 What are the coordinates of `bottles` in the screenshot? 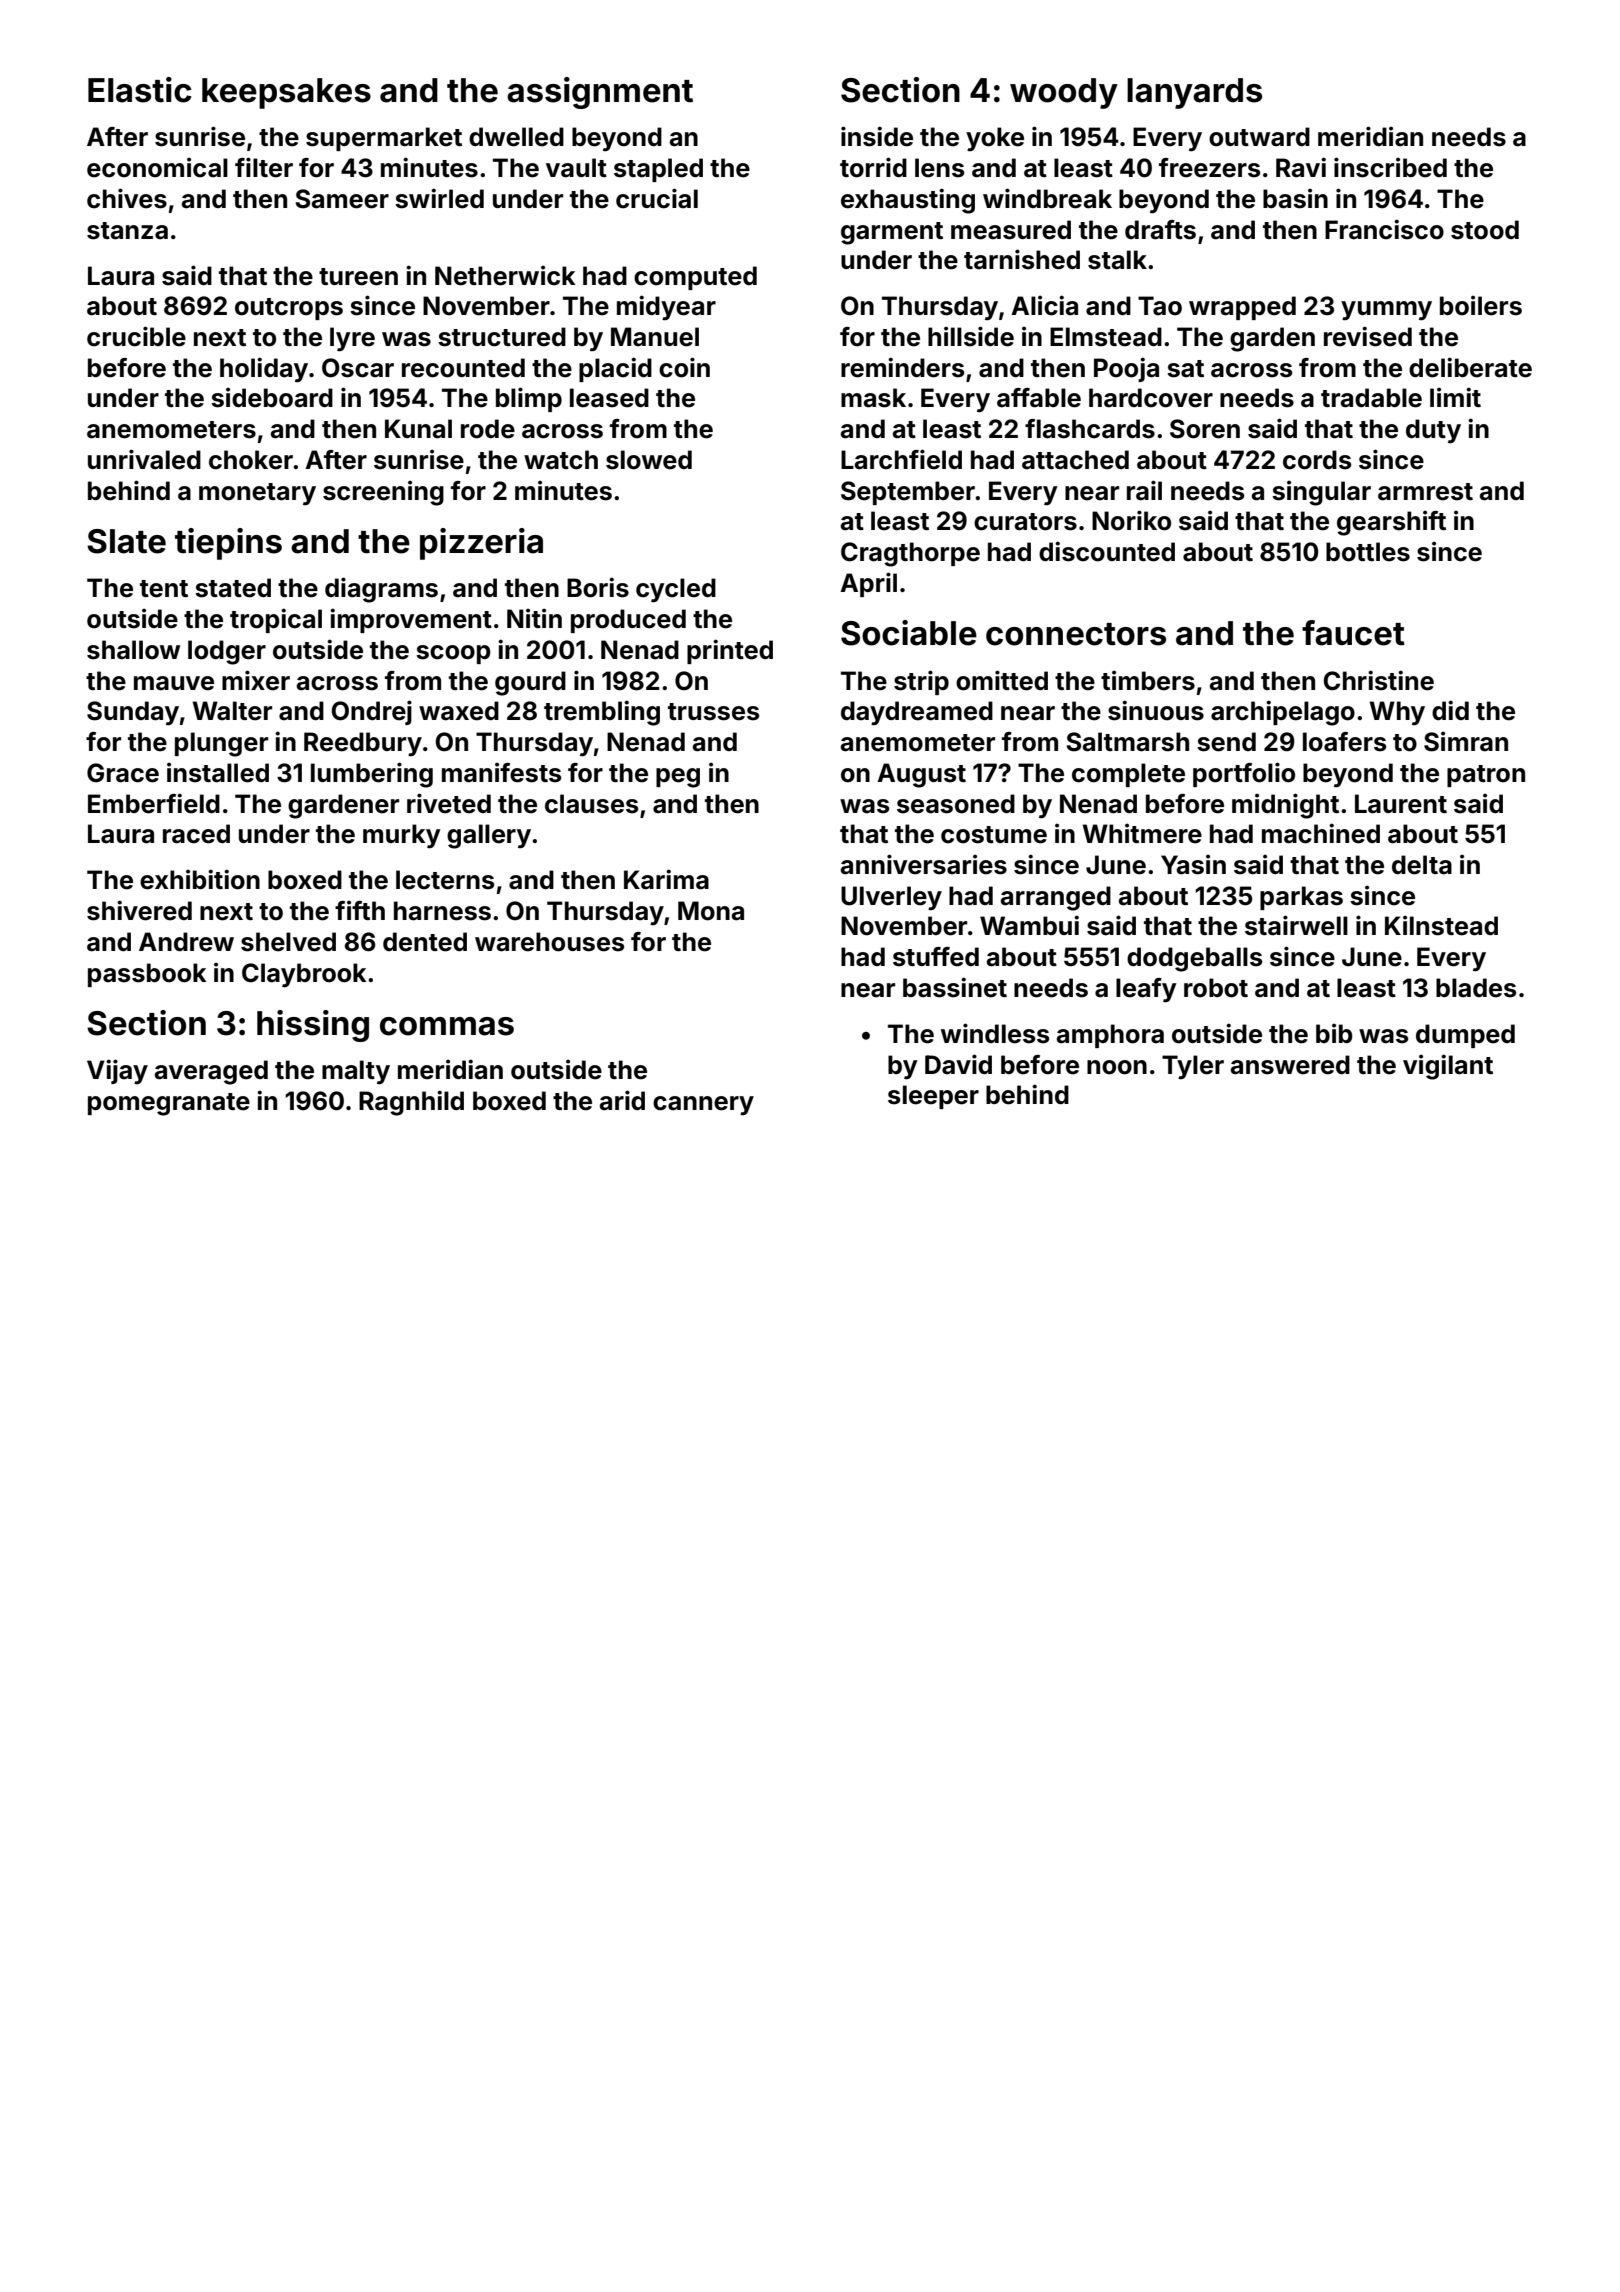 It's located at (1368, 552).
